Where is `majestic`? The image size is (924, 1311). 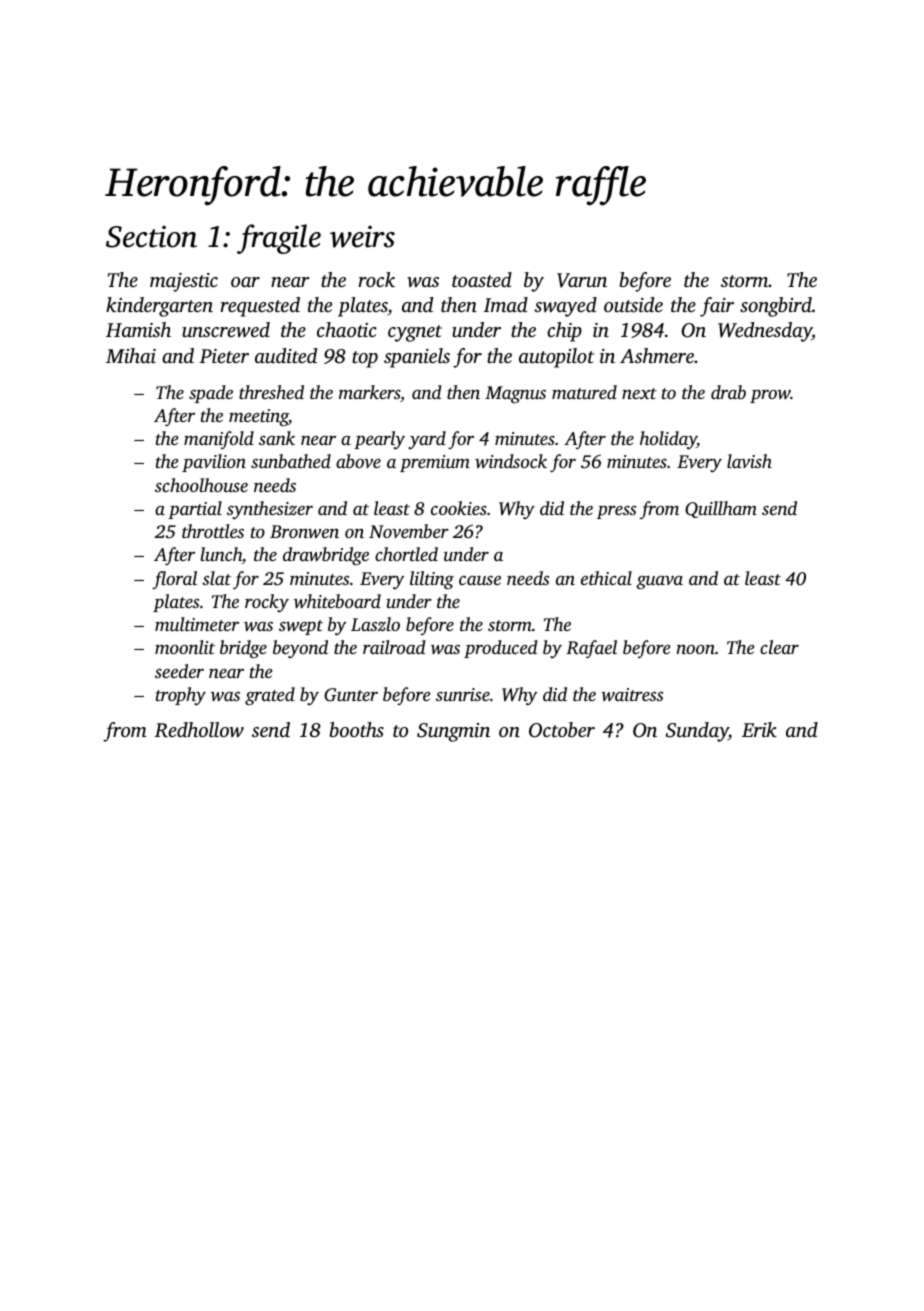
majestic is located at coordinates (184, 282).
